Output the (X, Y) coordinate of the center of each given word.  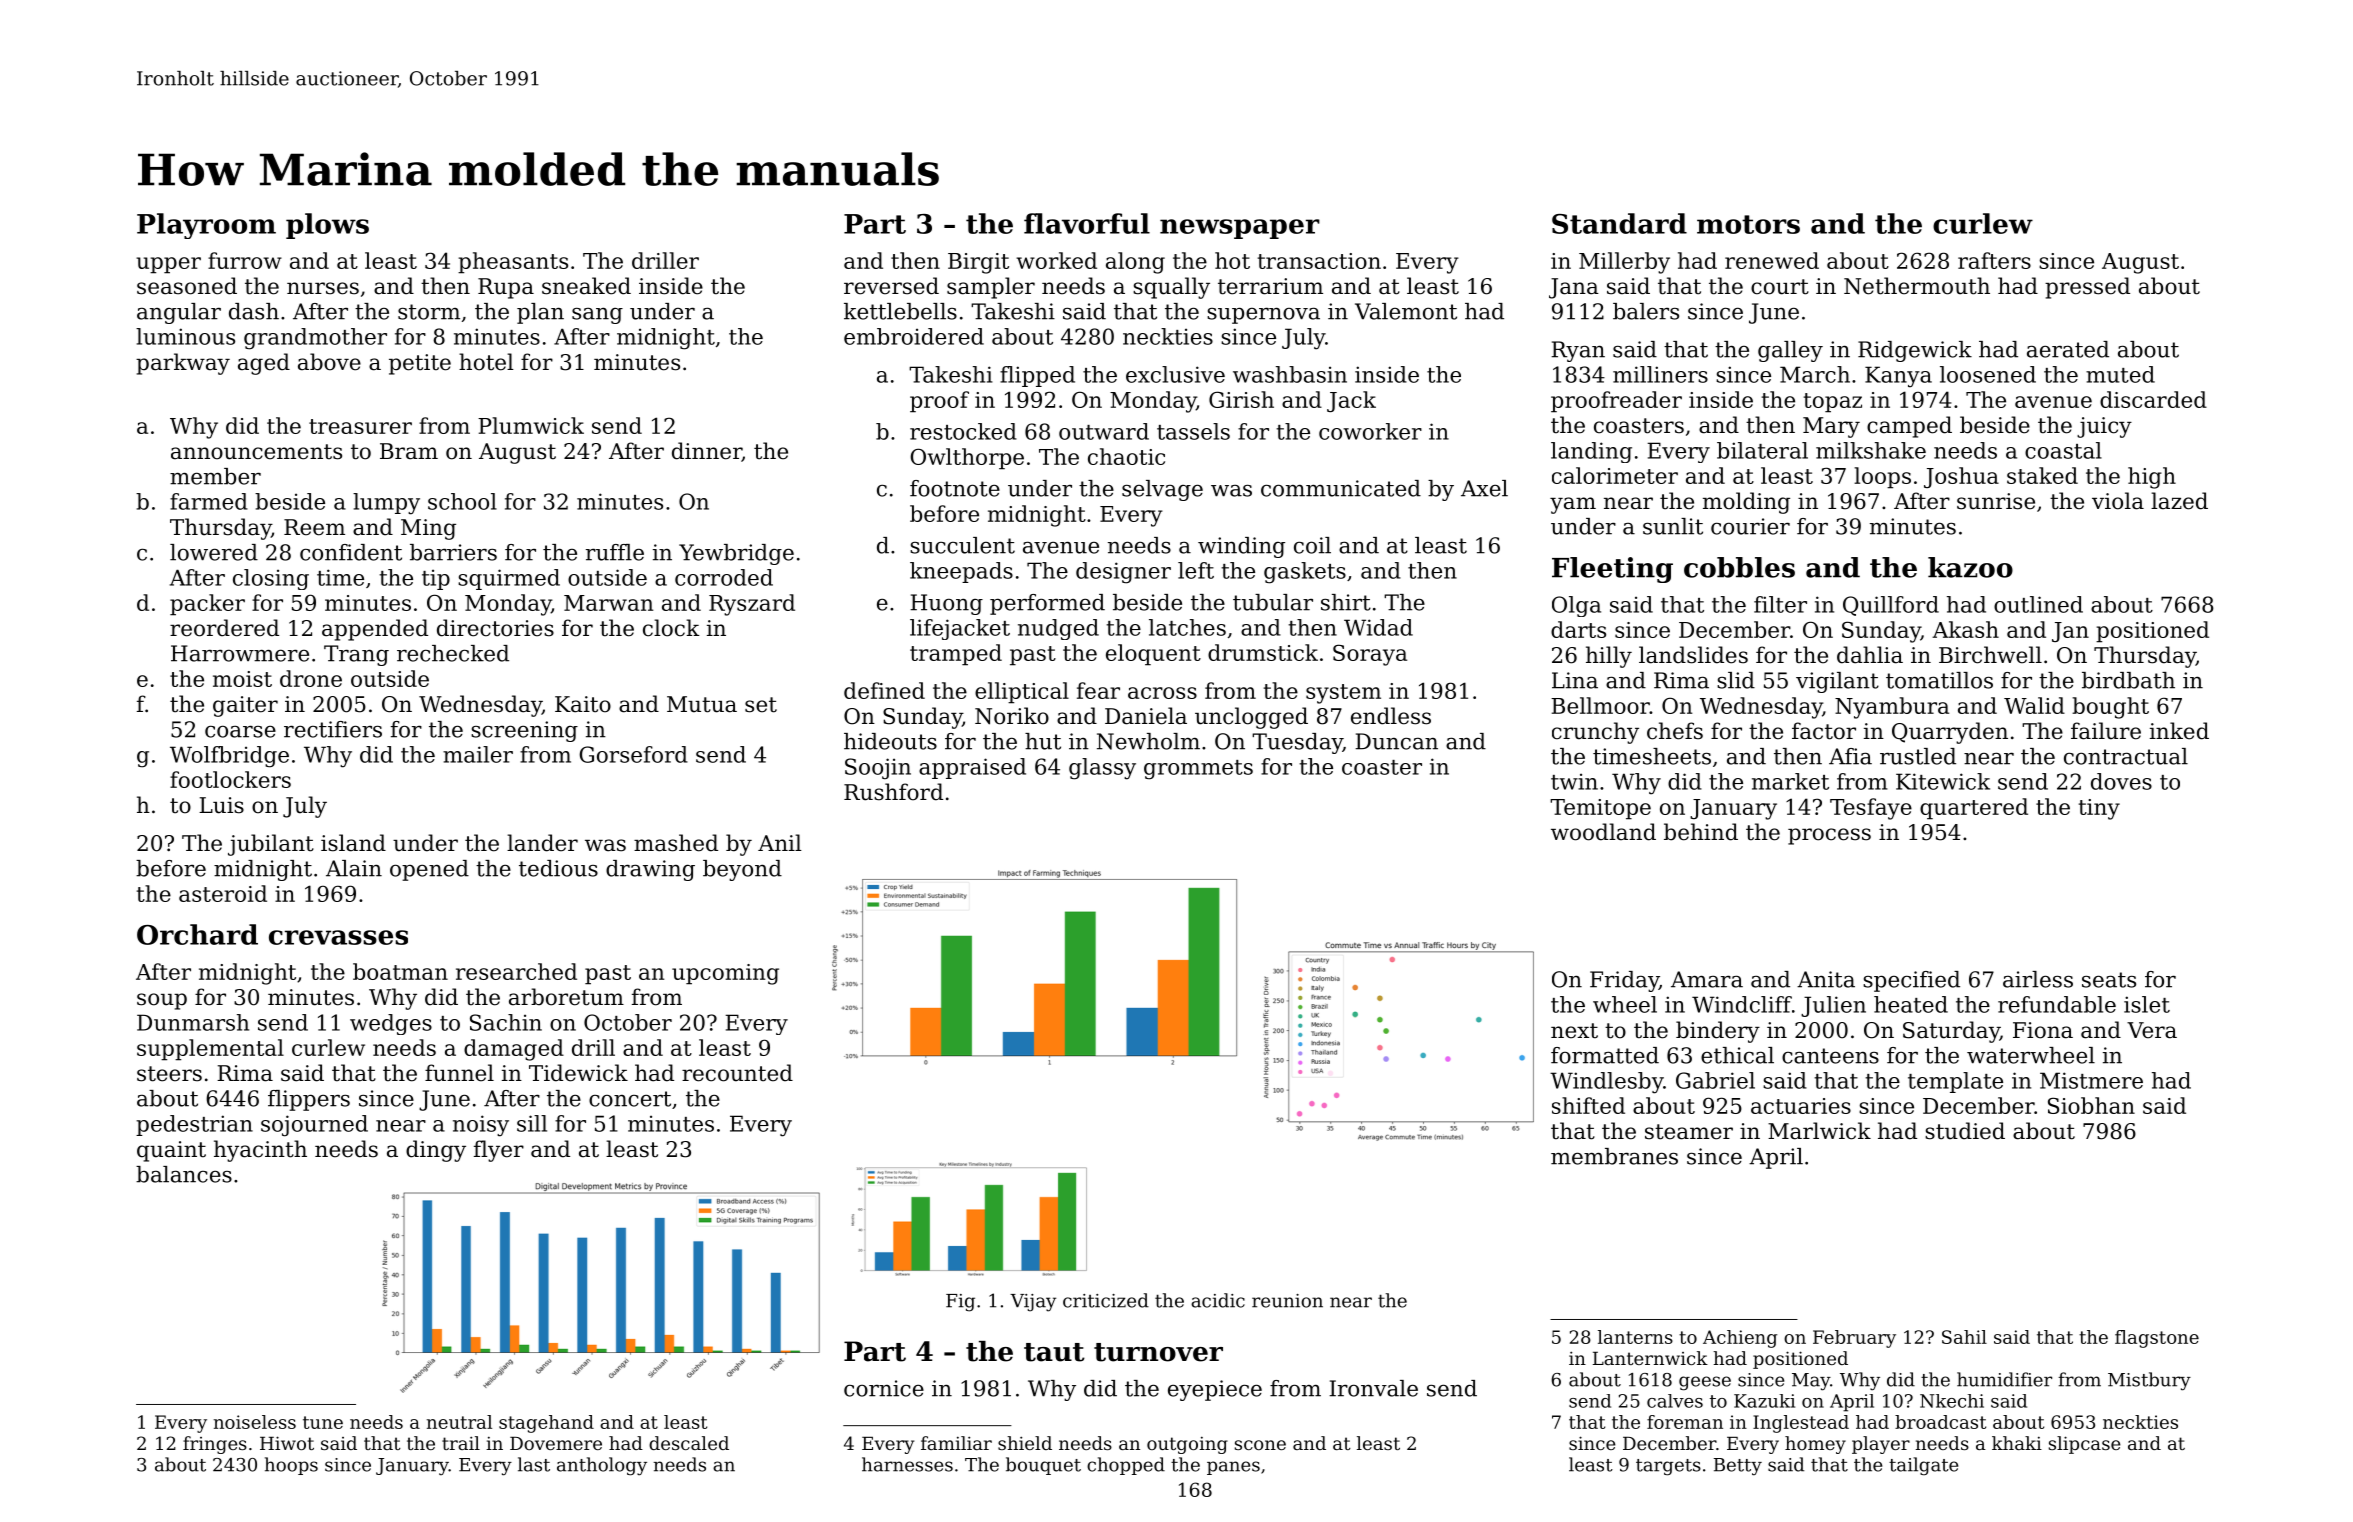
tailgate (1923, 1466)
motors (1748, 224)
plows (327, 226)
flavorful (1087, 223)
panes (1233, 1468)
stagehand (546, 1424)
